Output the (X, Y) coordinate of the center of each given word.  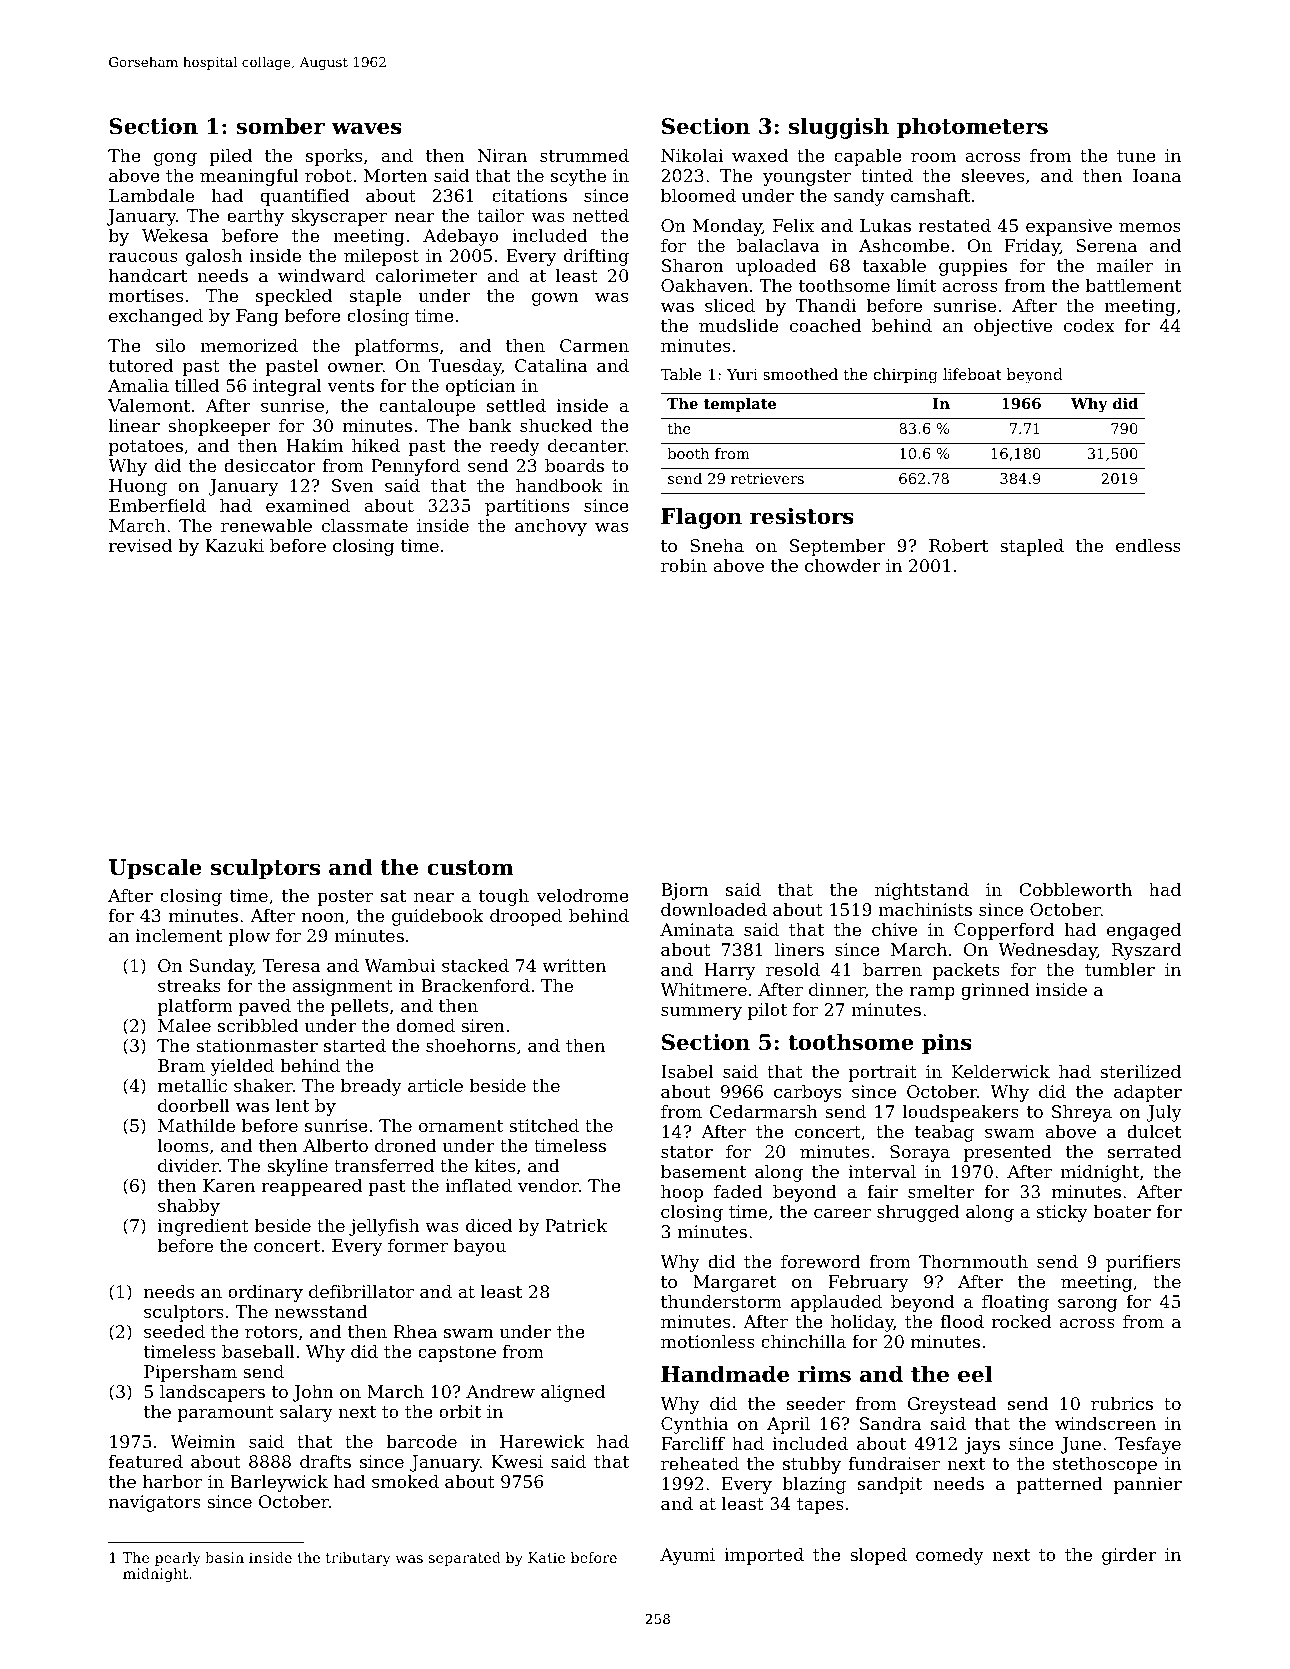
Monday (727, 227)
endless (1148, 545)
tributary (358, 1559)
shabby (189, 1207)
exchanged (156, 317)
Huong (138, 487)
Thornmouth (973, 1261)
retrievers (767, 478)
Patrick (576, 1225)
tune (1136, 156)
